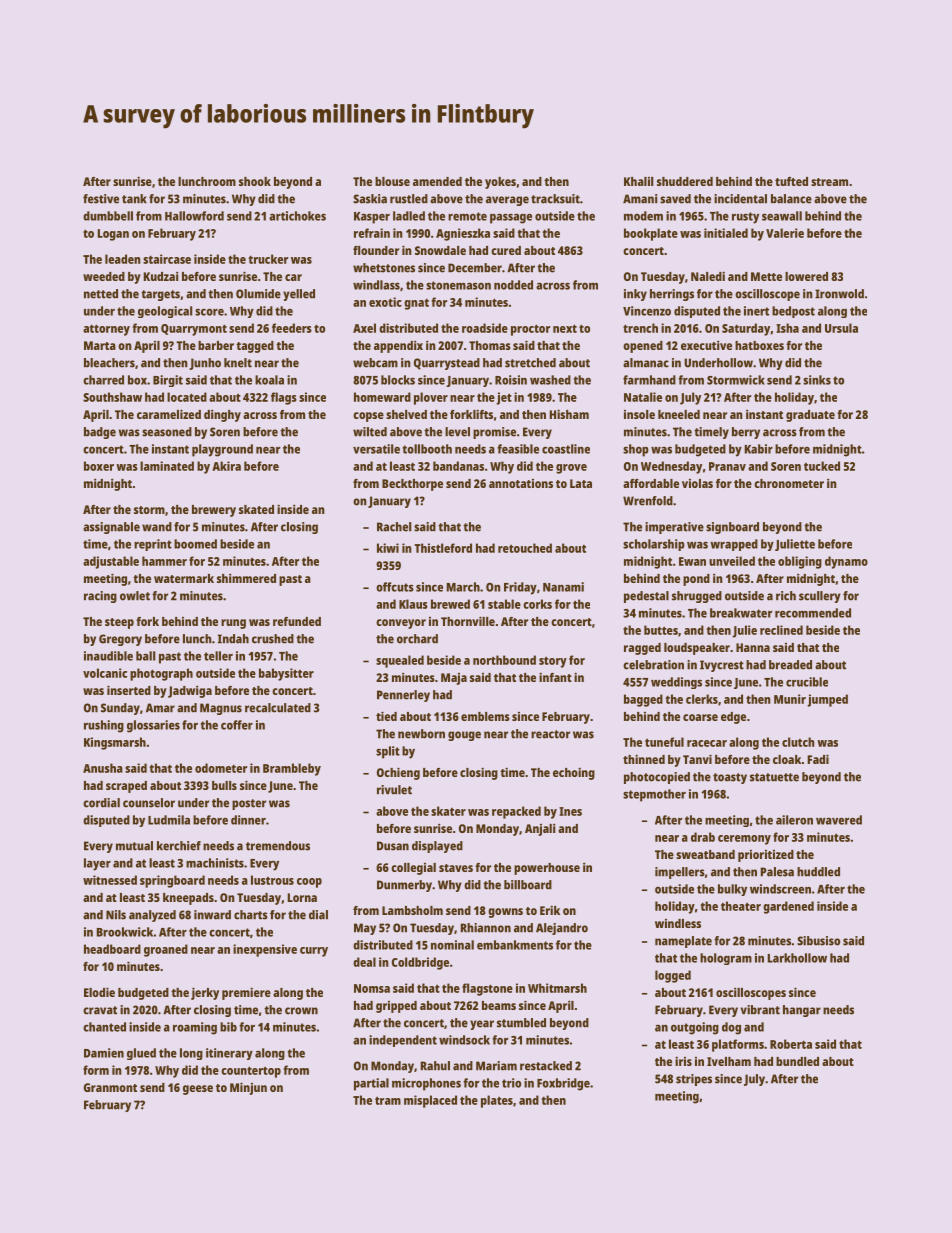 The width and height of the screenshot is (952, 1233). Describe the element at coordinates (456, 868) in the screenshot. I see `staves` at that location.
